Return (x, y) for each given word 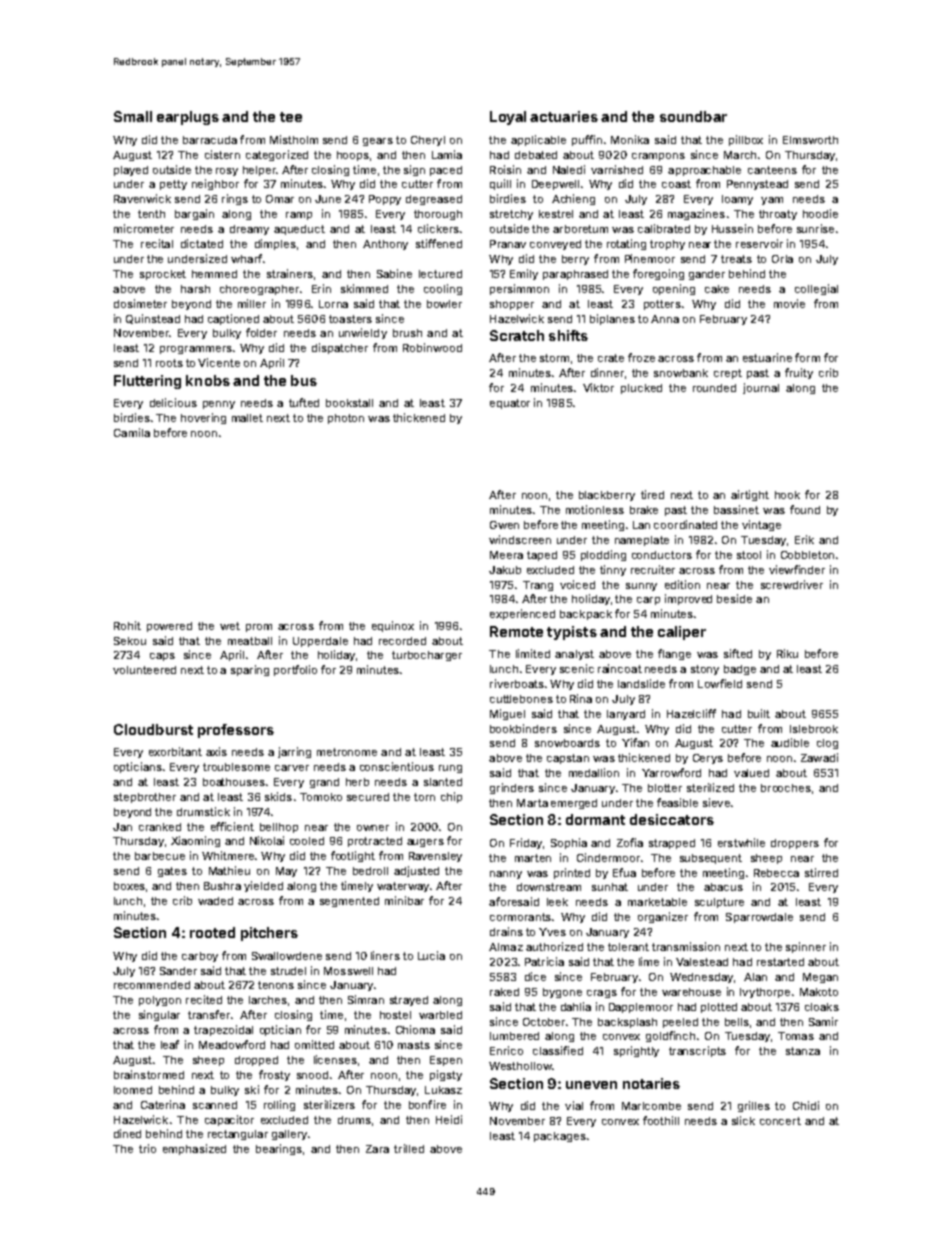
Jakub (505, 570)
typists (572, 633)
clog (827, 744)
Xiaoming (195, 841)
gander (707, 275)
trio (147, 1148)
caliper (682, 633)
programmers (196, 350)
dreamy (249, 230)
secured (368, 797)
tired (652, 494)
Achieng (573, 199)
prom (259, 628)
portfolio (295, 670)
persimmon (519, 289)
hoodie (820, 213)
